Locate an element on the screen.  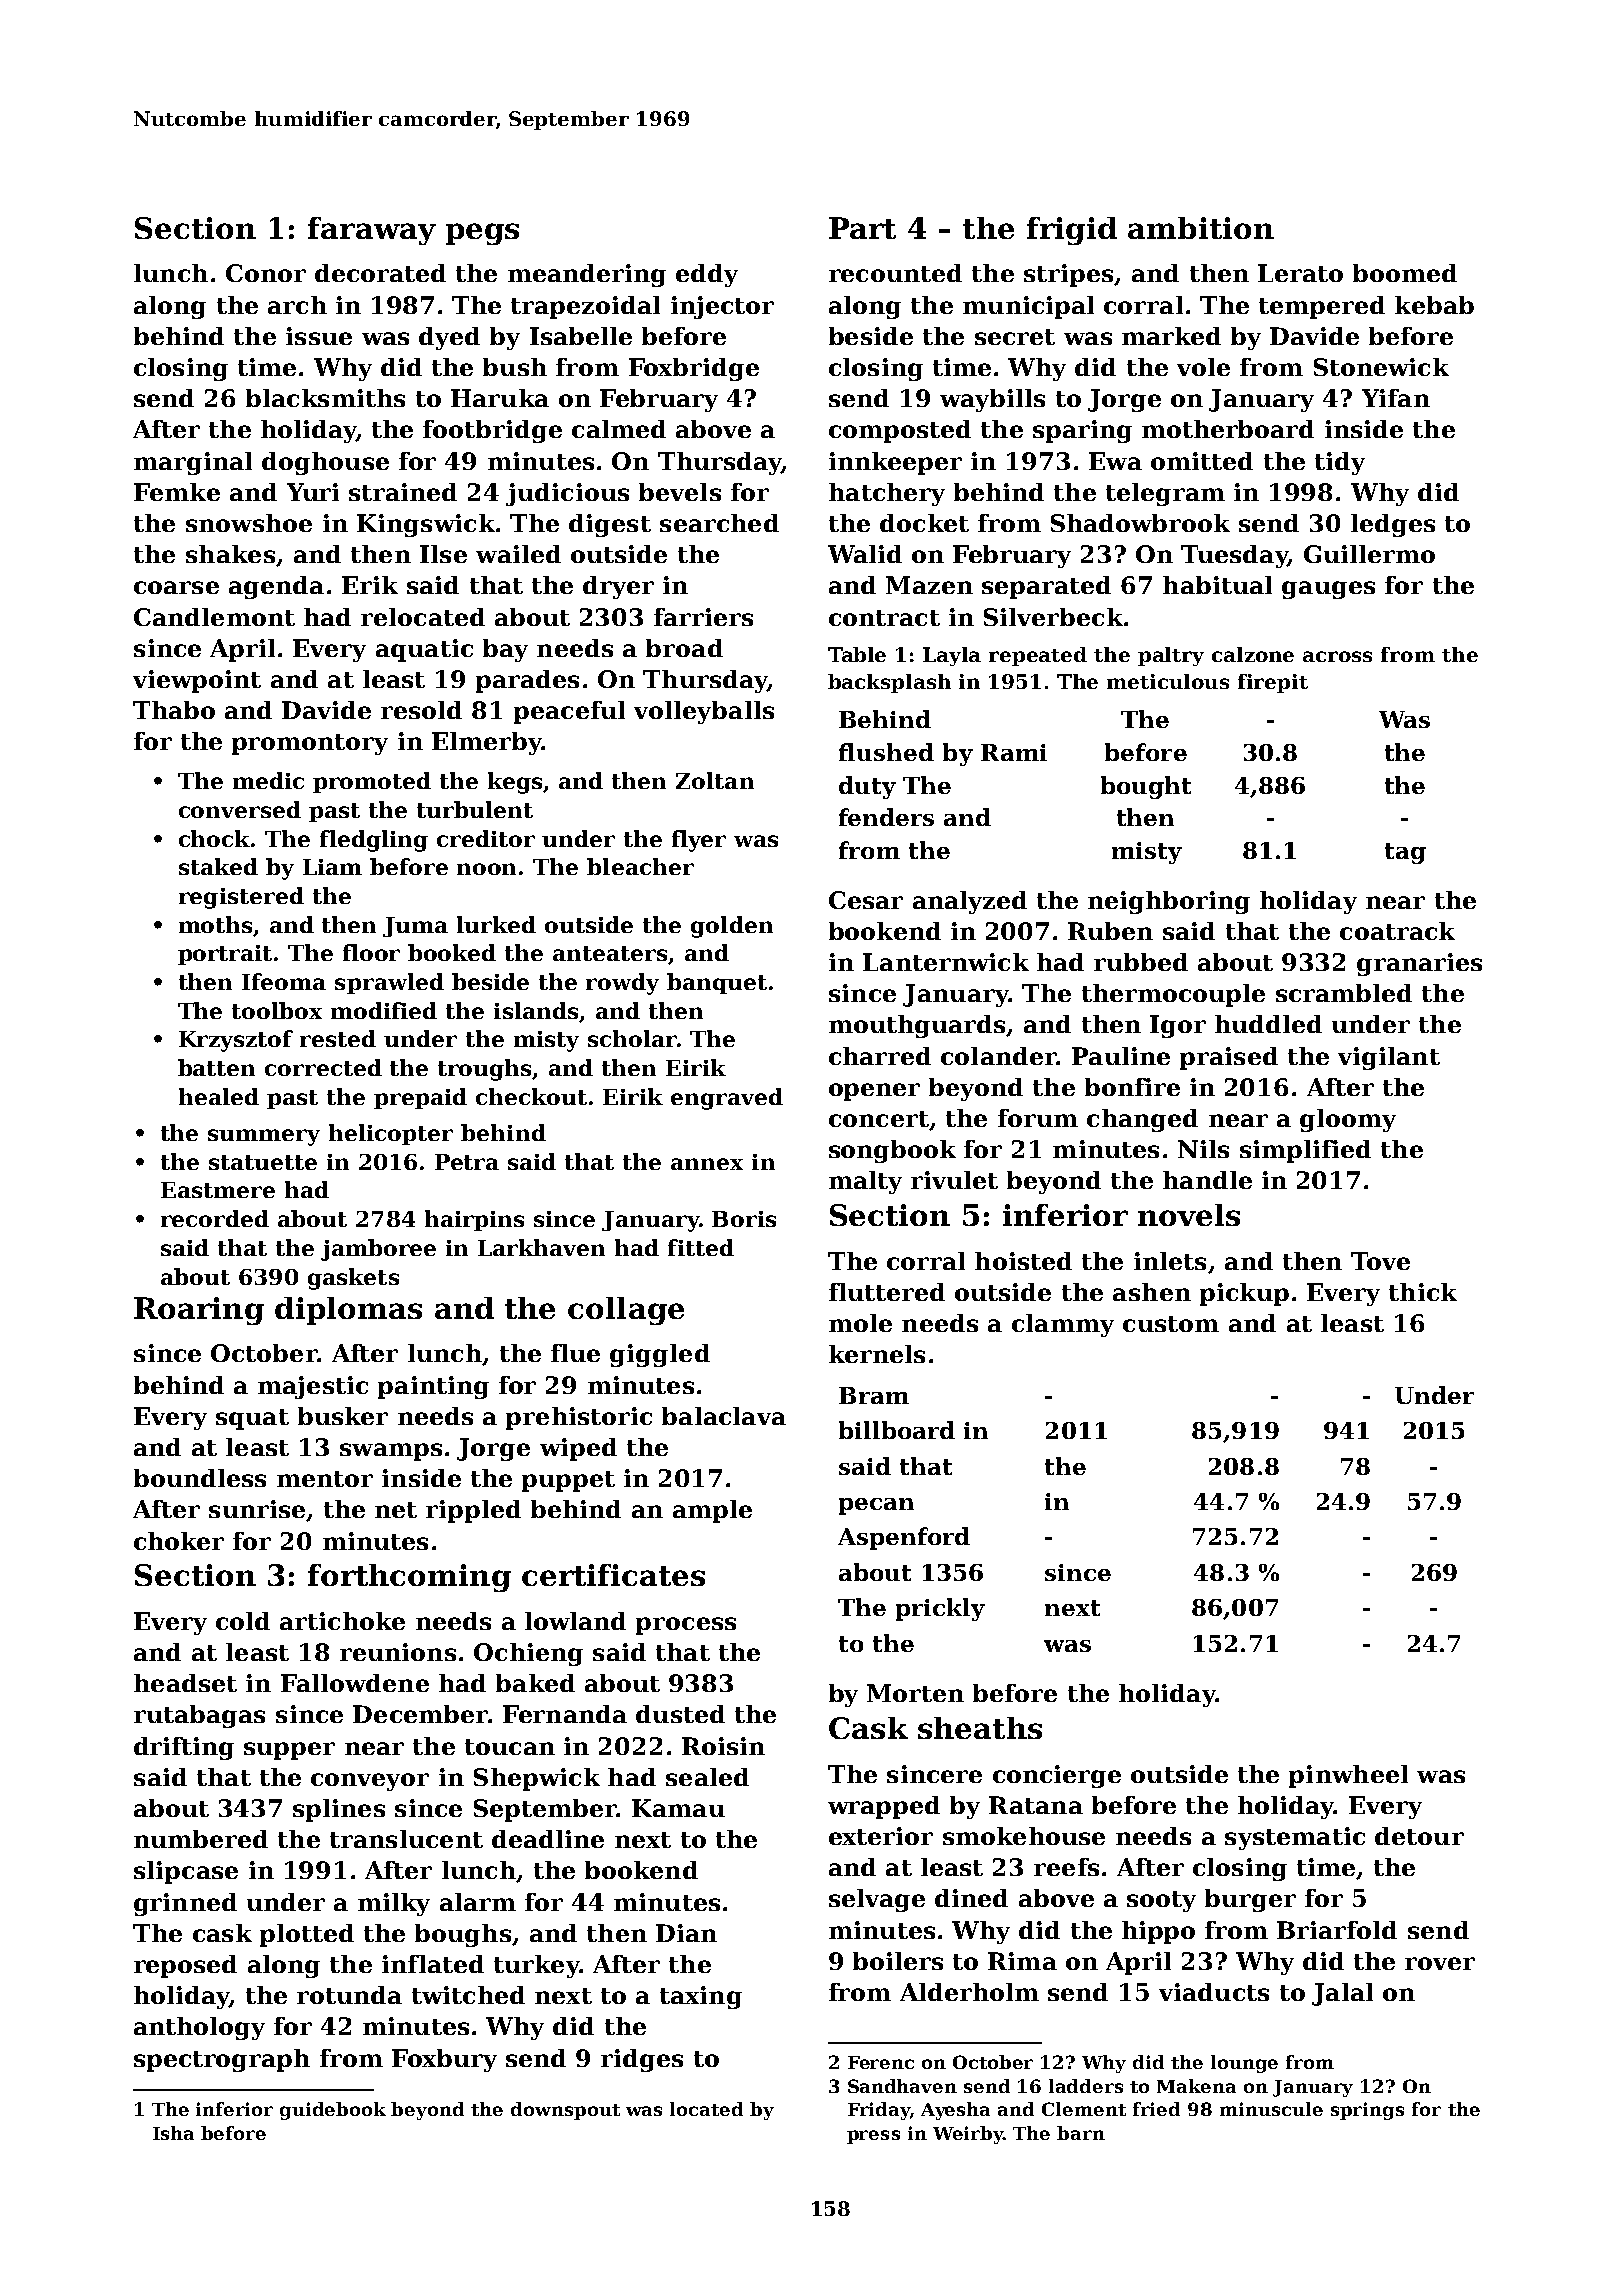
balaclava is located at coordinates (724, 1416).
